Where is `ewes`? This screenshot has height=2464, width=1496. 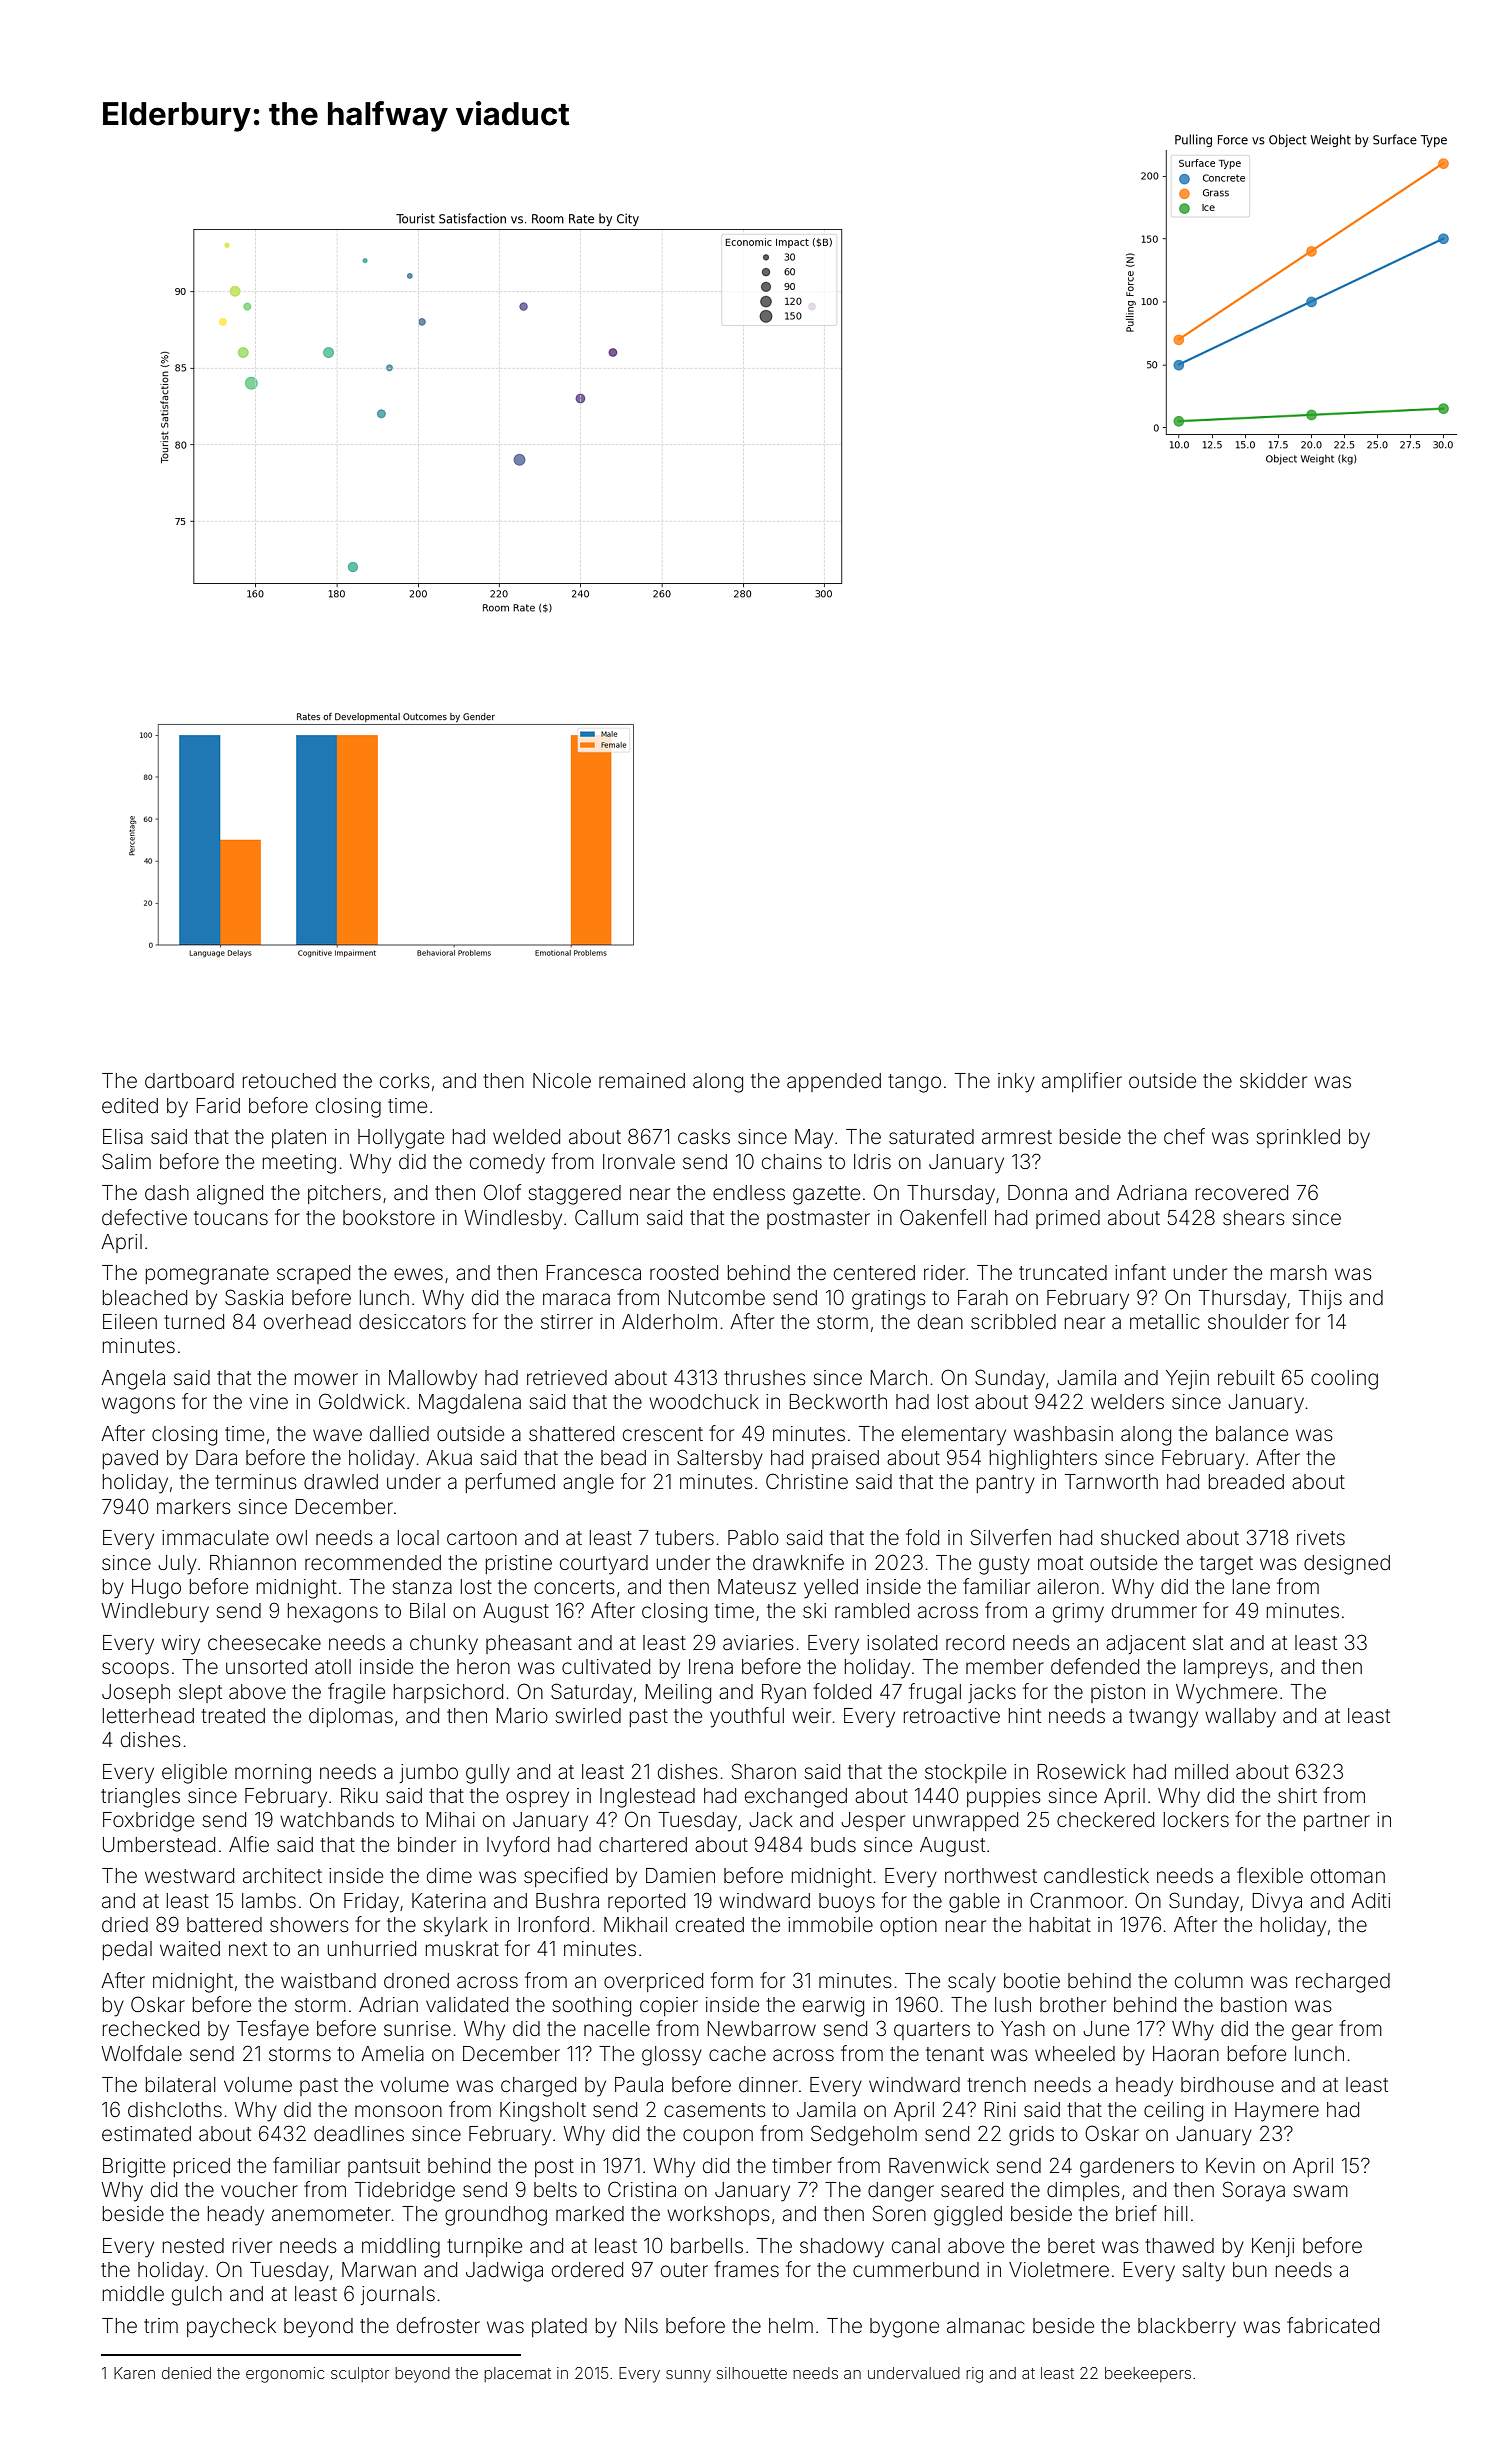 ewes is located at coordinates (418, 1274).
